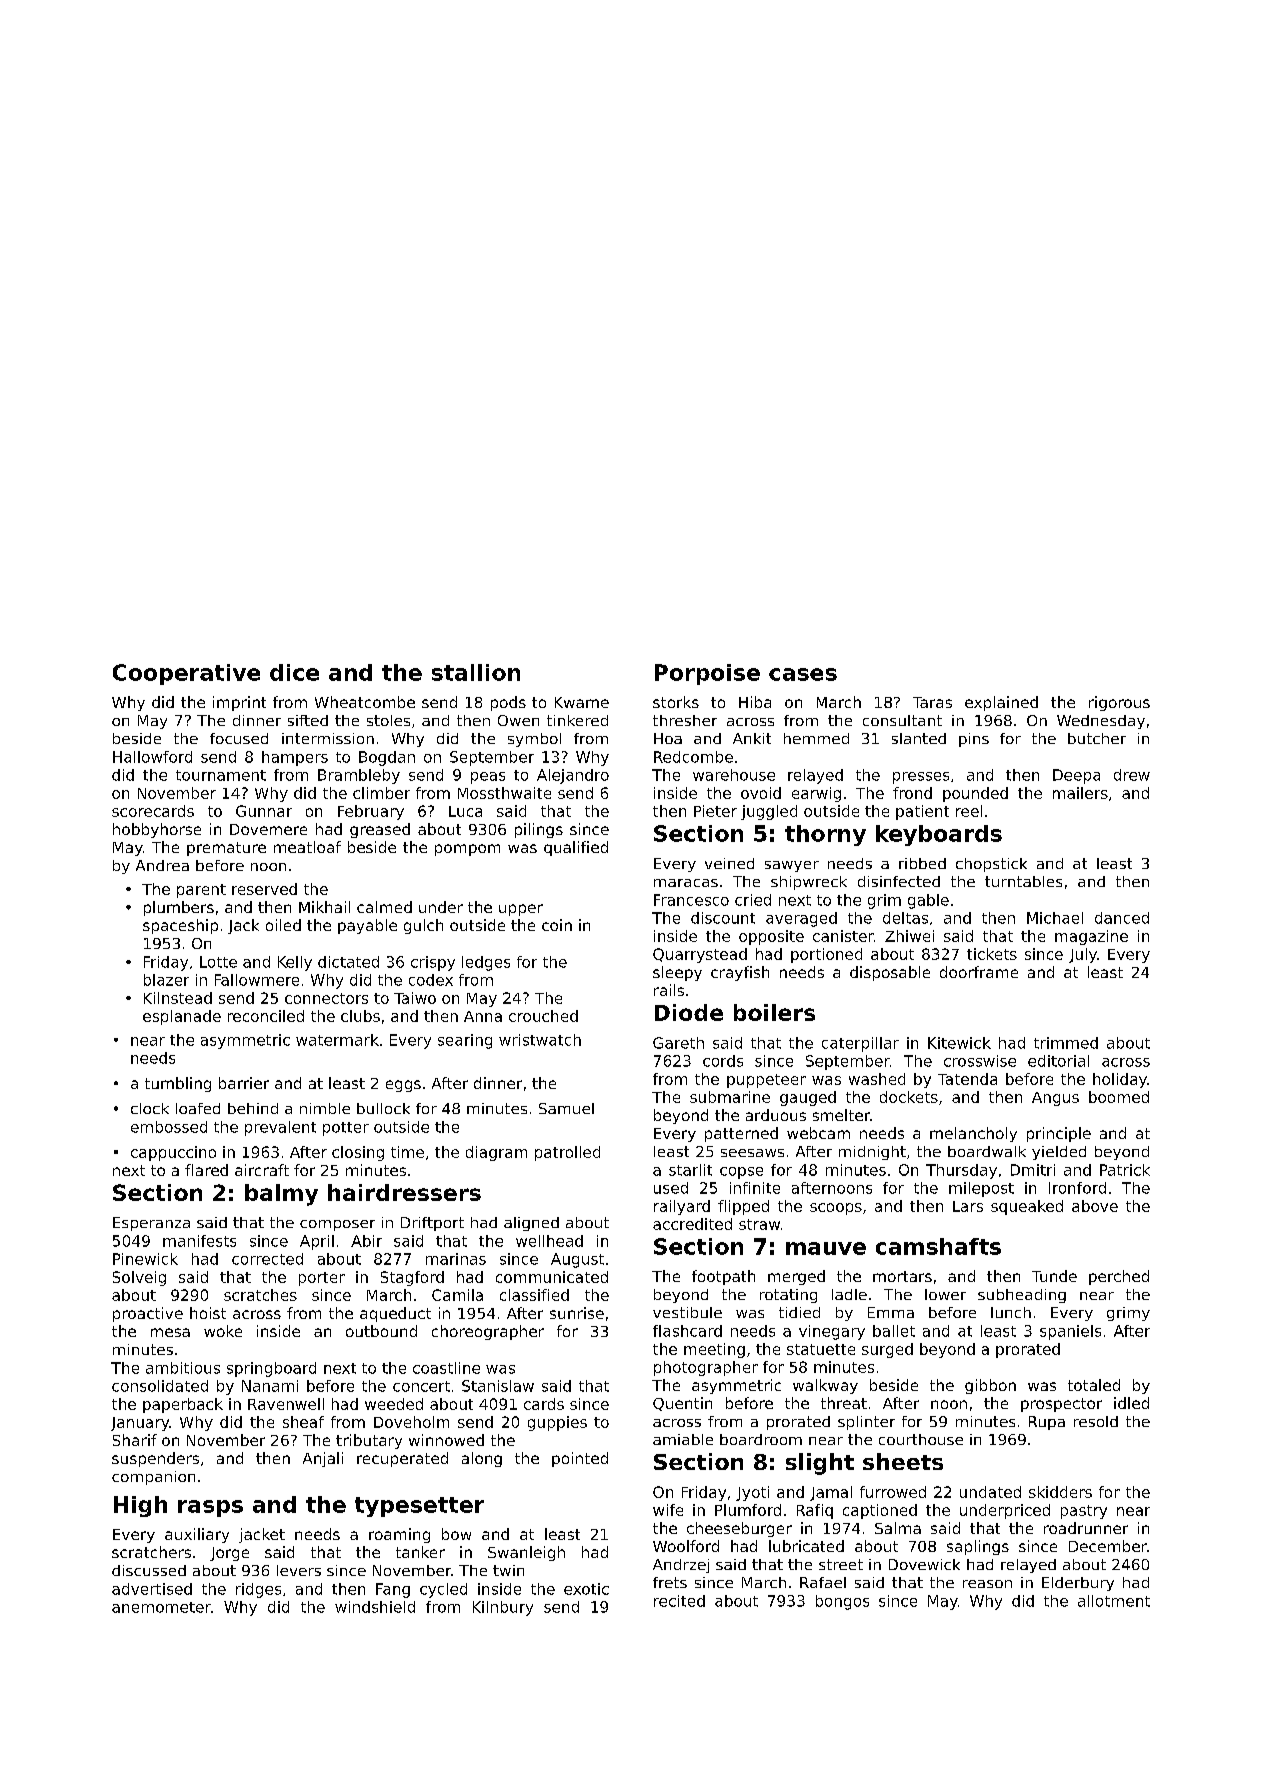 Image resolution: width=1262 pixels, height=1785 pixels. I want to click on winnowed, so click(446, 1440).
